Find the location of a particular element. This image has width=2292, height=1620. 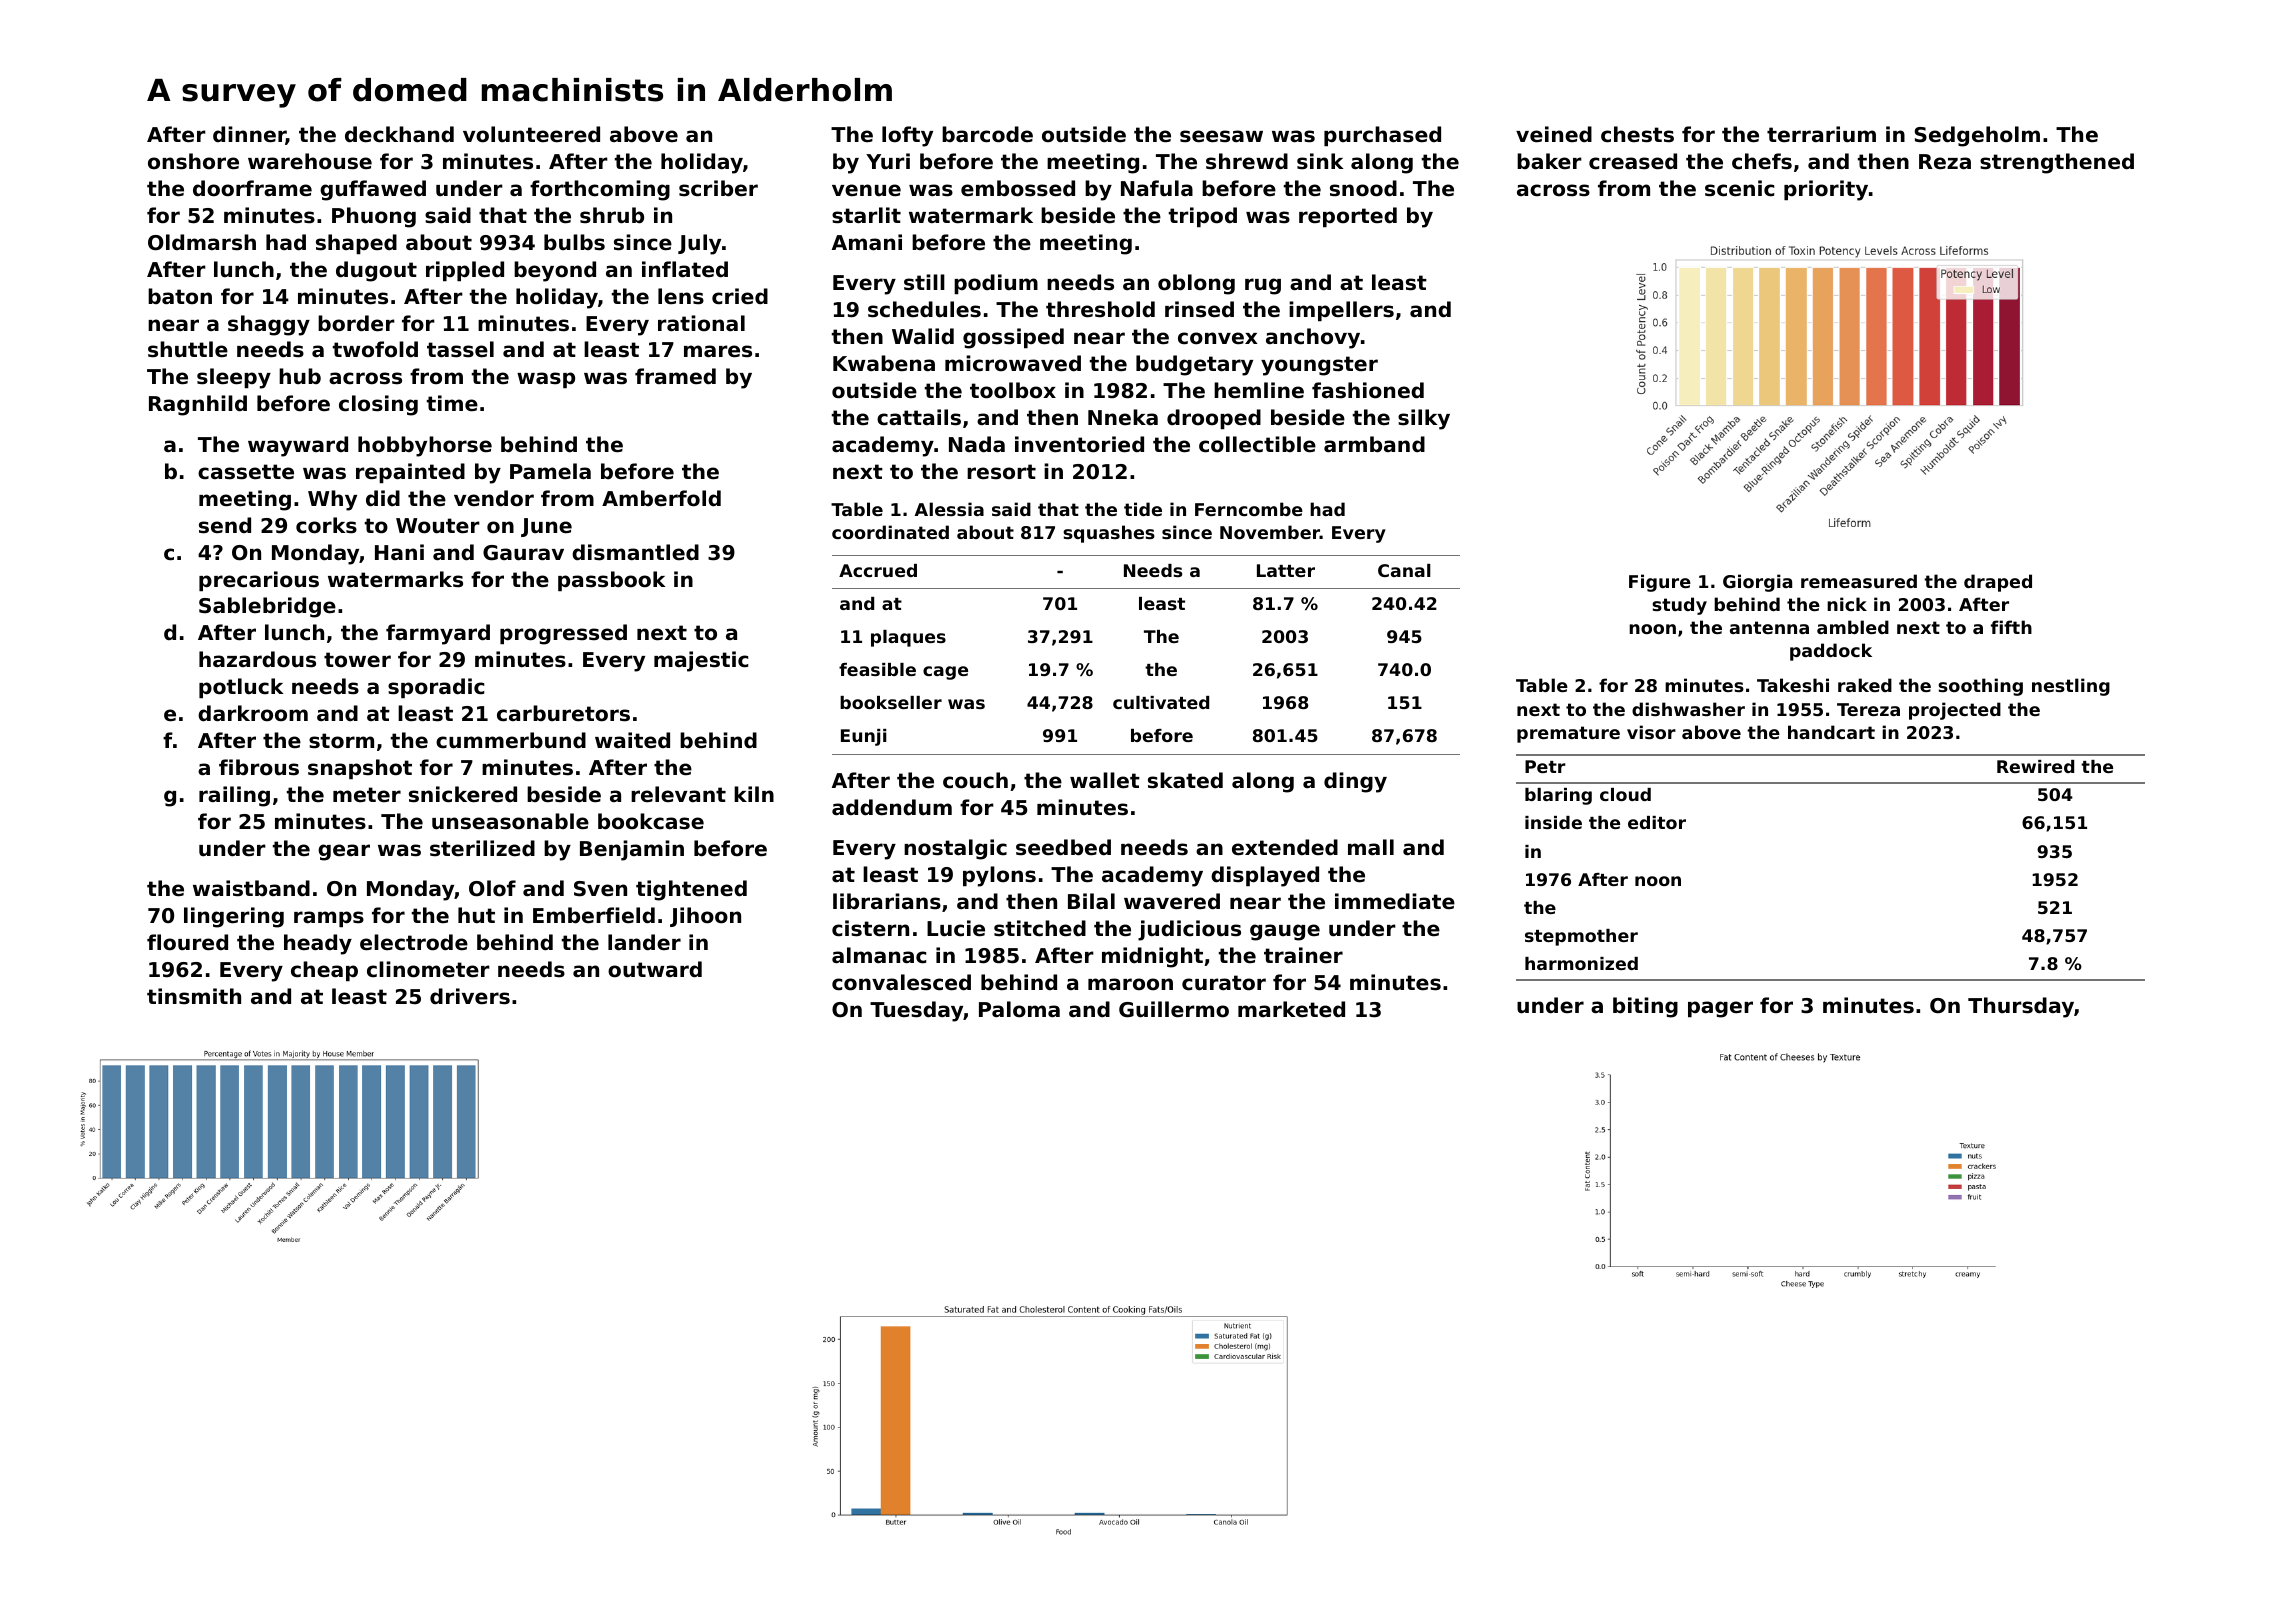

Paloma is located at coordinates (1019, 1009).
